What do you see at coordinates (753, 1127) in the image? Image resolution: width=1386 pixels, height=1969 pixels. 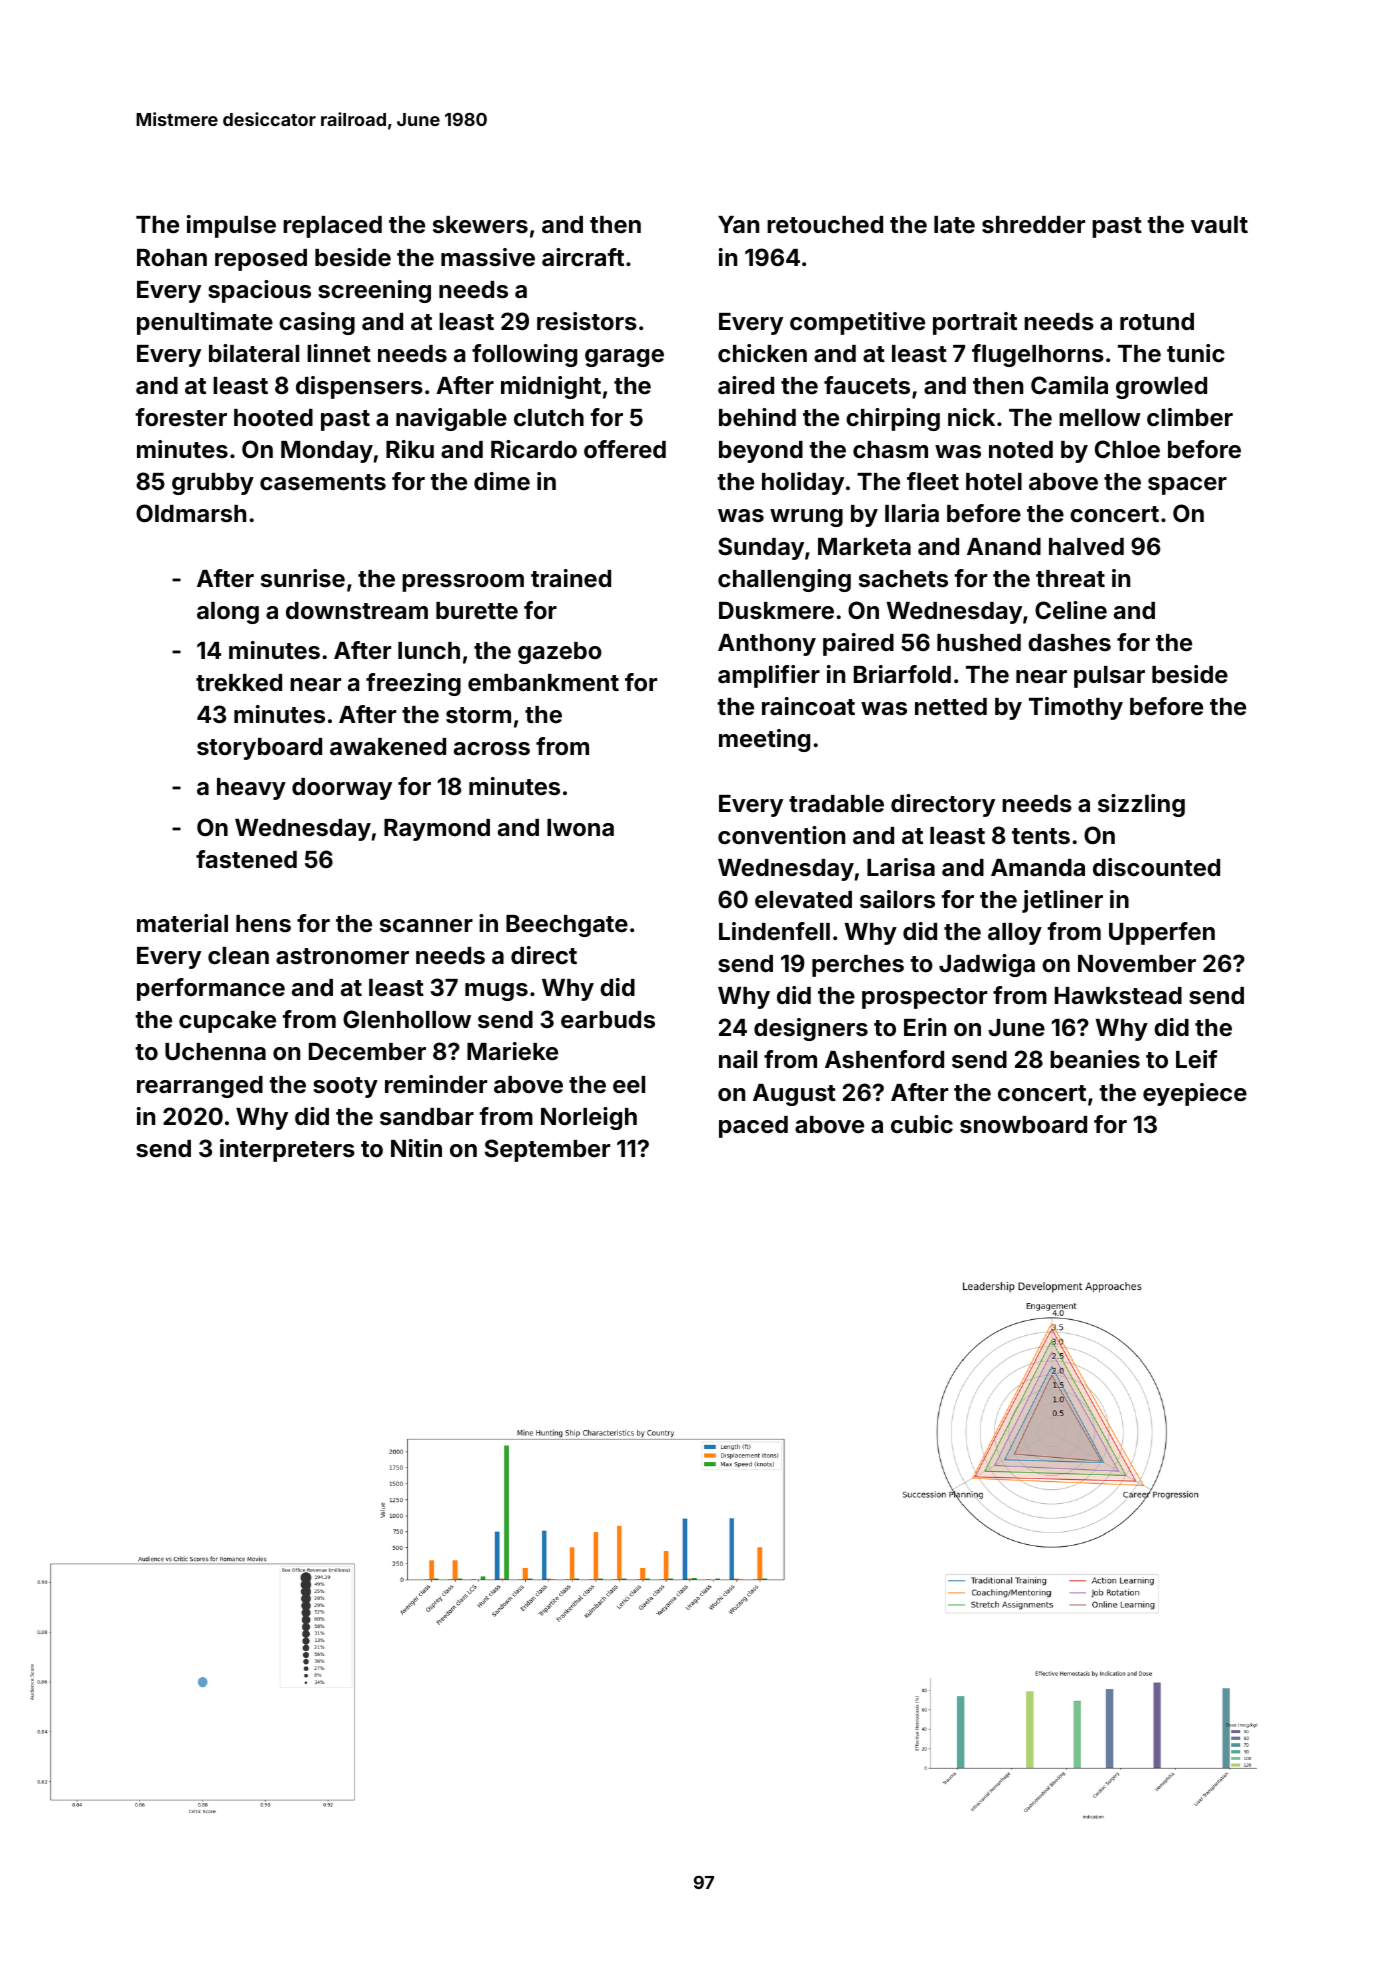 I see `paced` at bounding box center [753, 1127].
